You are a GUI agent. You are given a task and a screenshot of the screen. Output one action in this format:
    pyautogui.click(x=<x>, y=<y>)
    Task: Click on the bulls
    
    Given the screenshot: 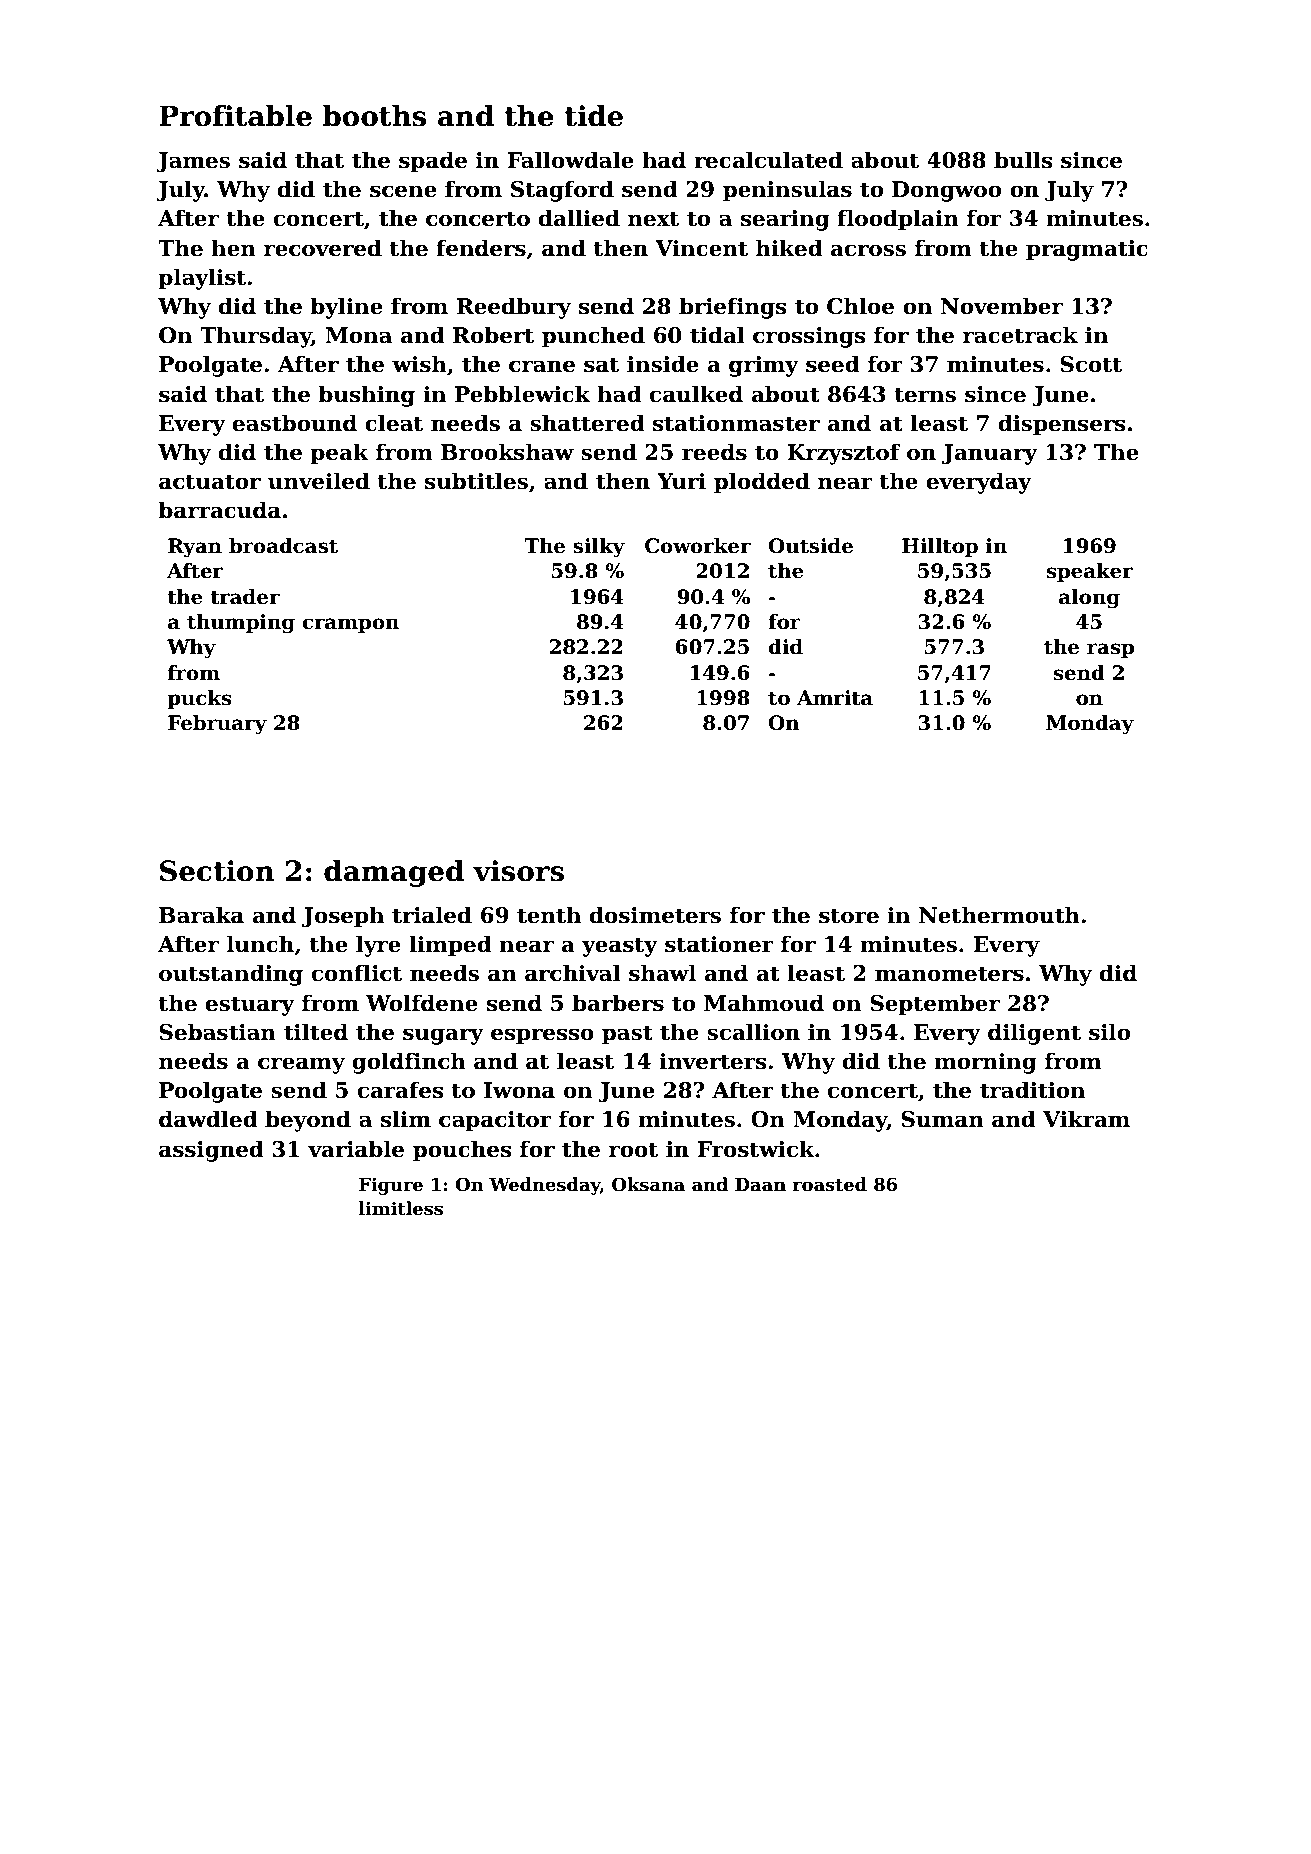 What is the action you would take?
    pyautogui.click(x=1023, y=160)
